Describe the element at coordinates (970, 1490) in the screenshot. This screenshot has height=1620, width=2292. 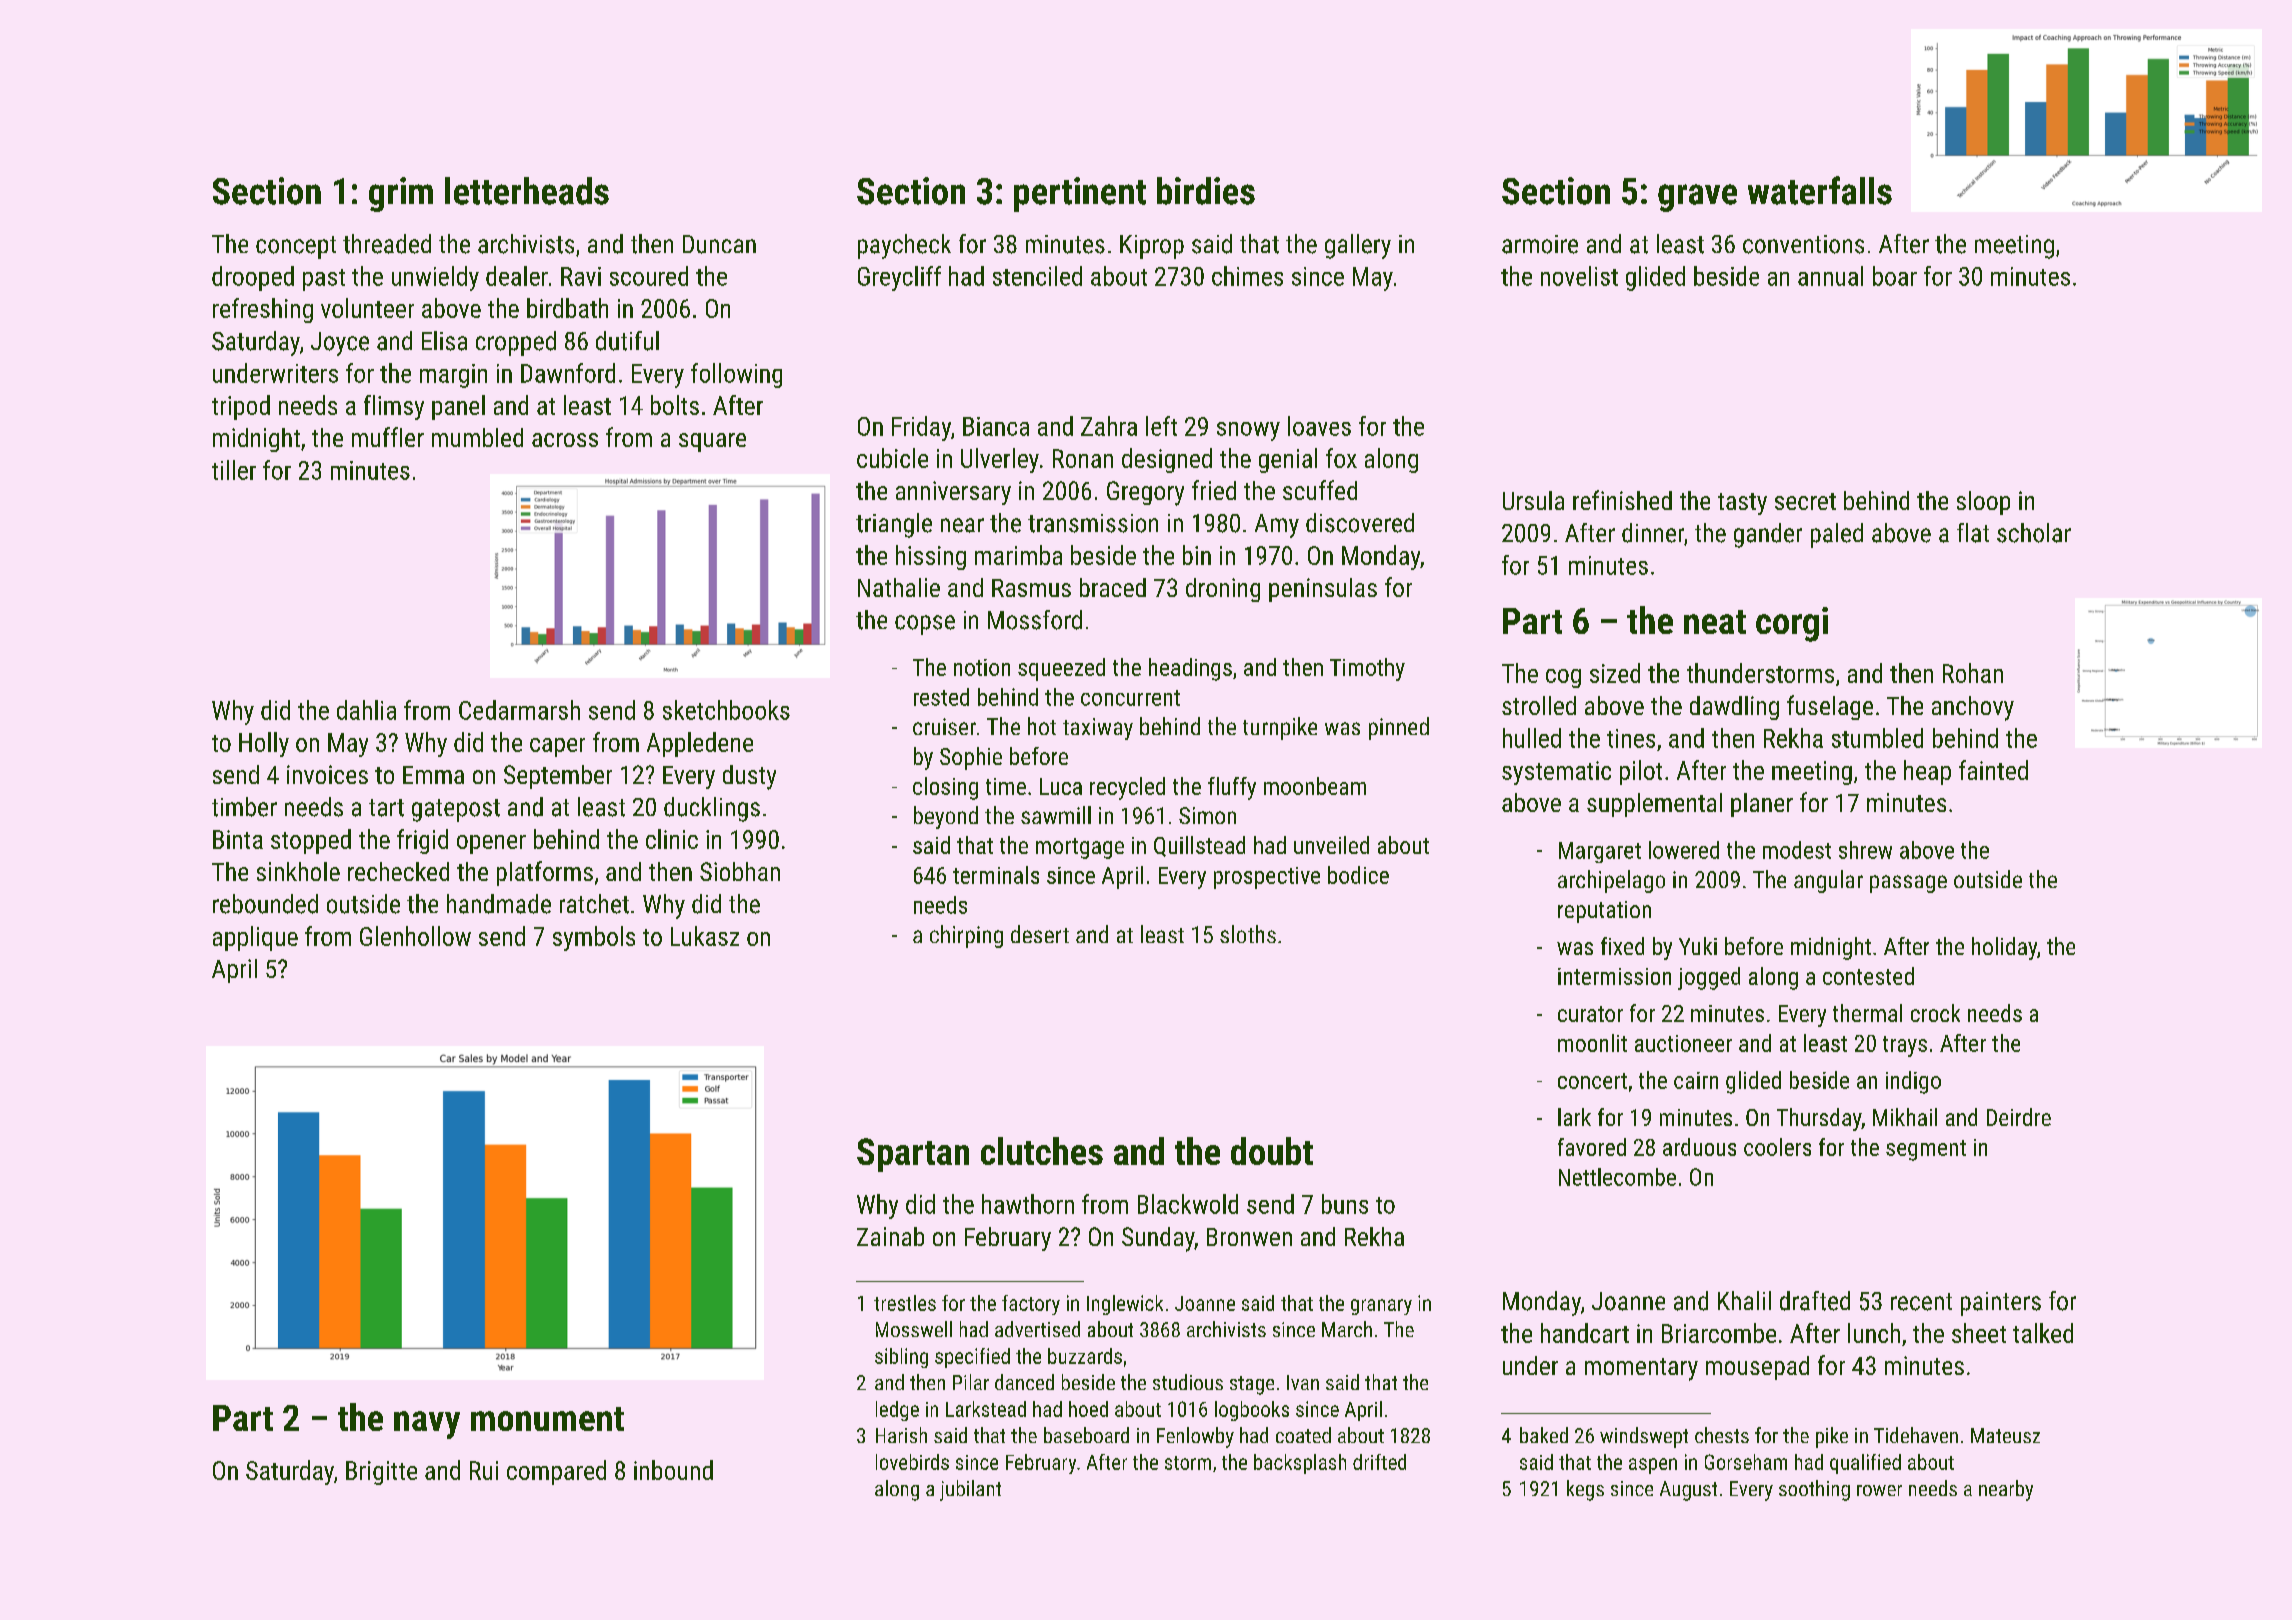
I see `jubilant` at that location.
